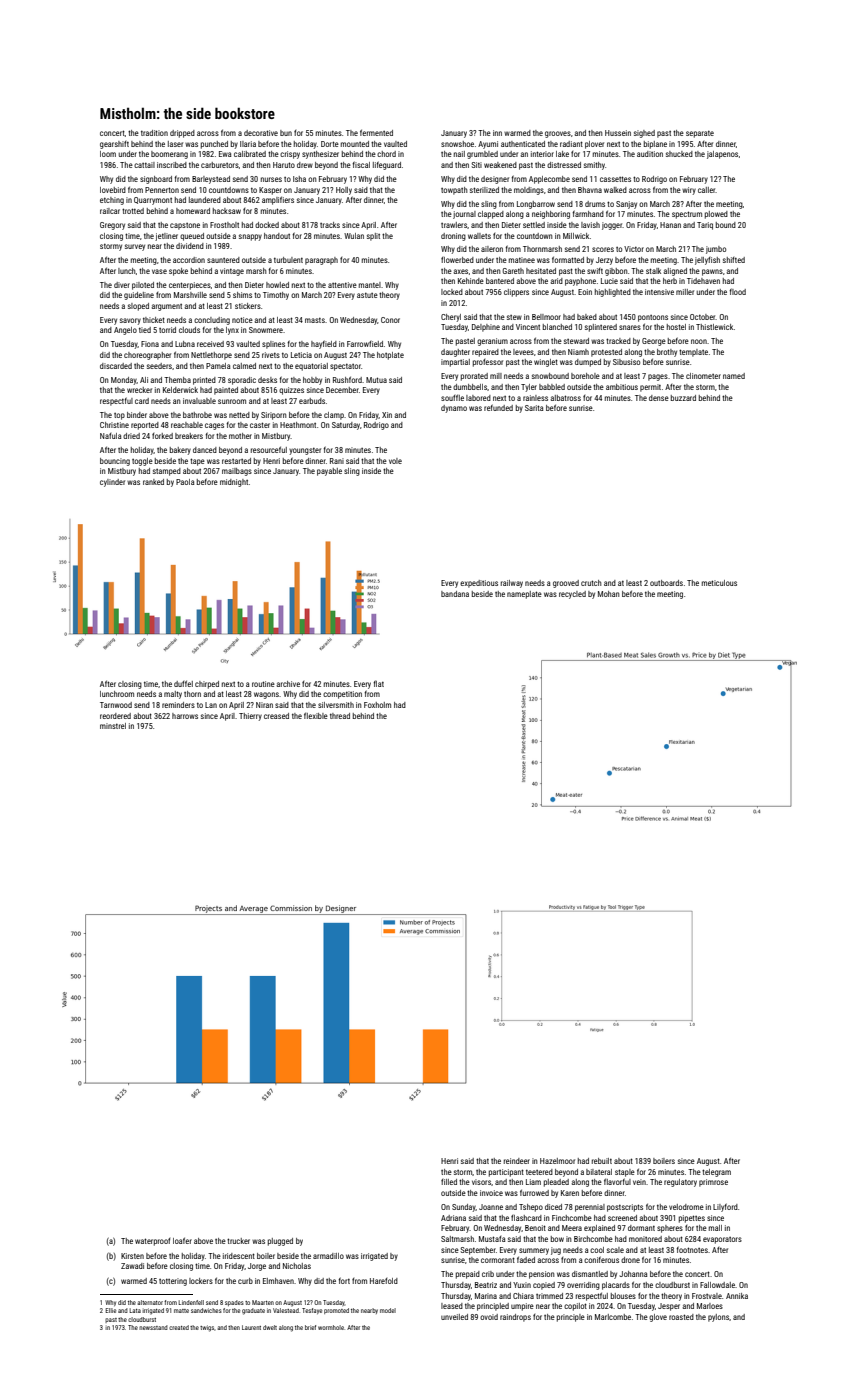 This screenshot has height=1400, width=849. What do you see at coordinates (376, 132) in the screenshot?
I see `fermented` at bounding box center [376, 132].
